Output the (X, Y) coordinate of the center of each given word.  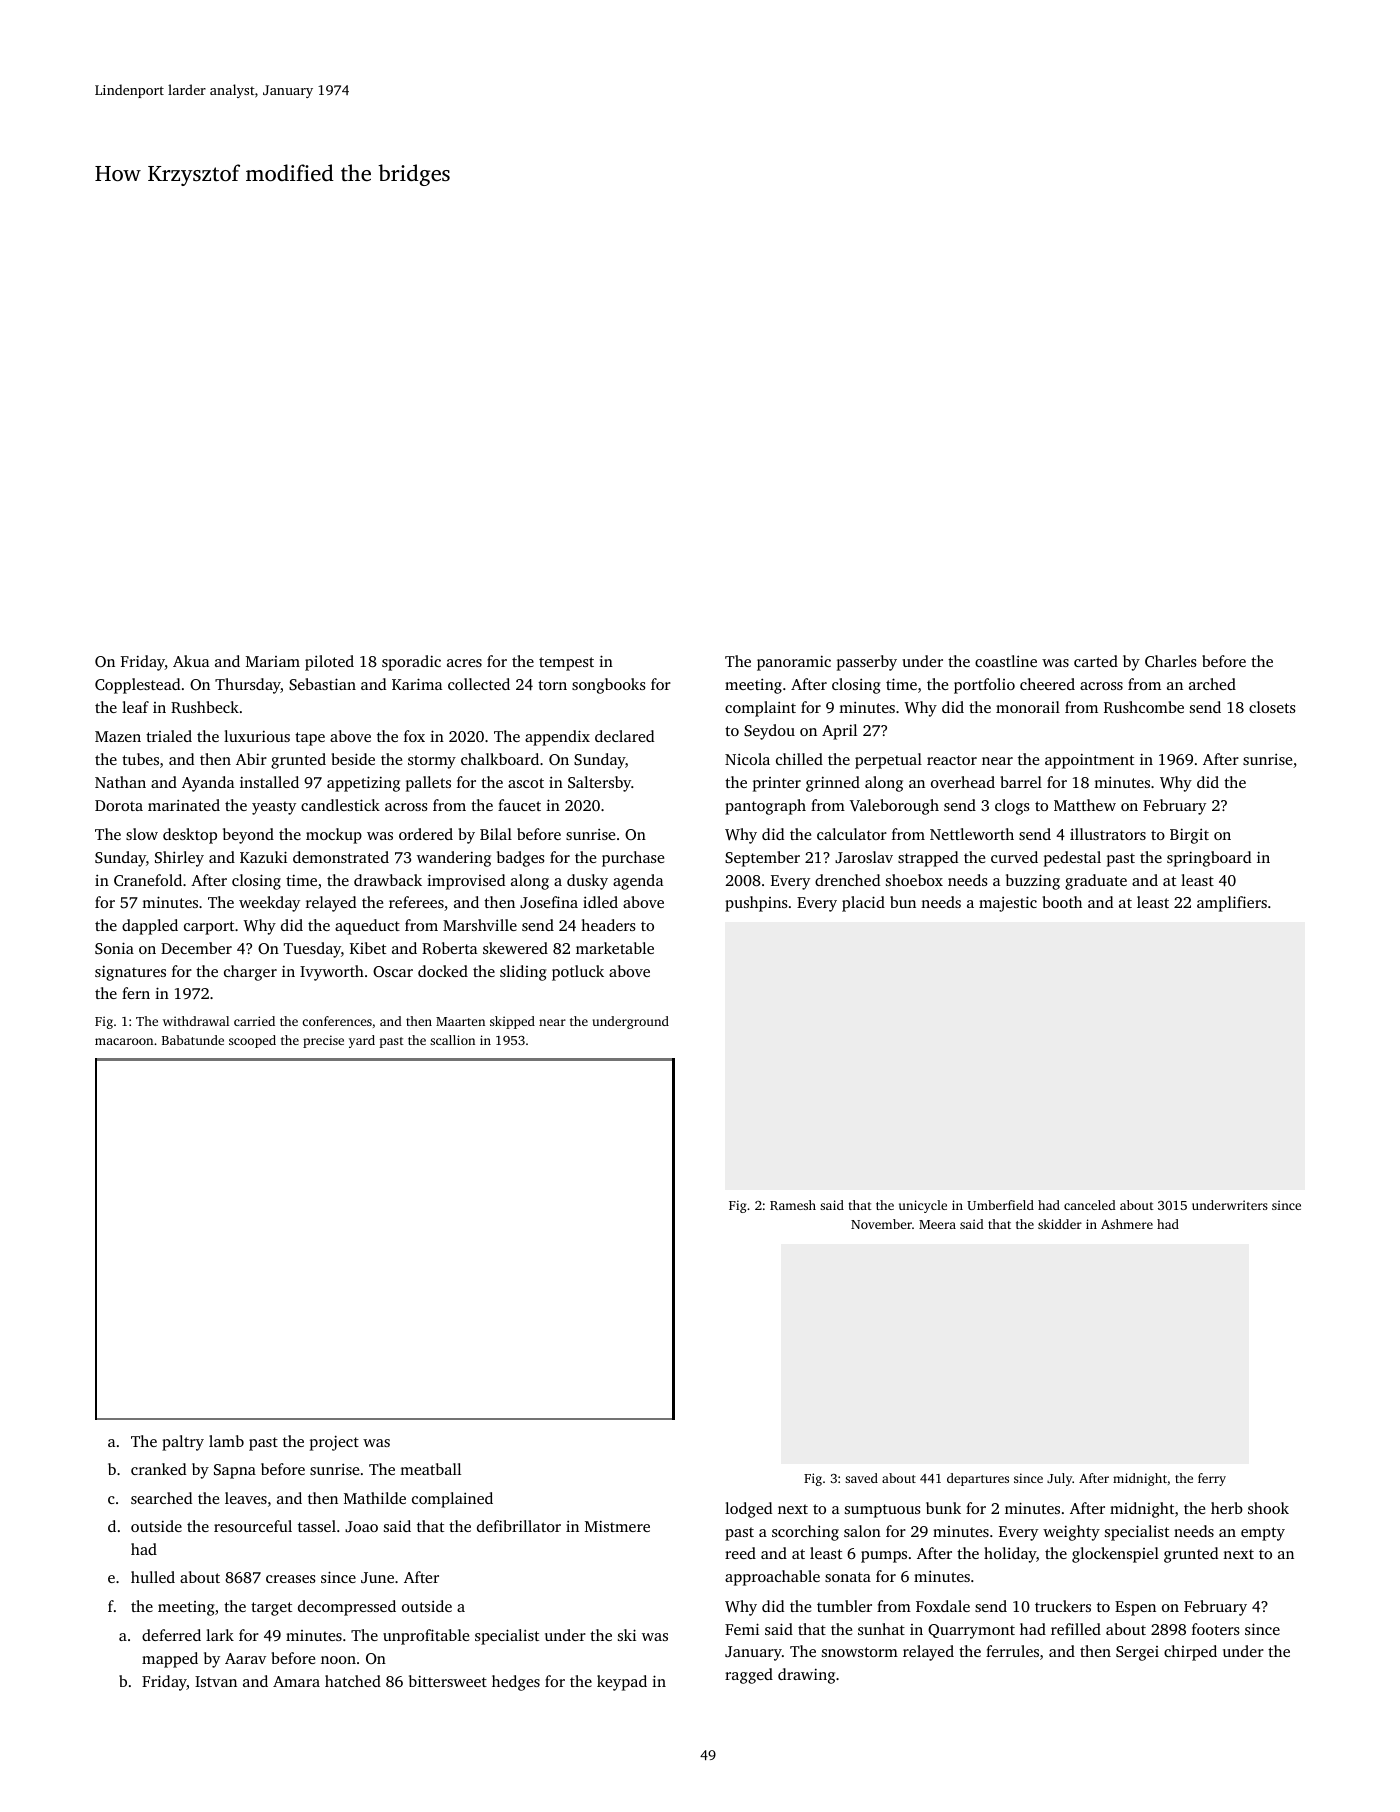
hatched (353, 1681)
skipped (512, 1022)
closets (1272, 707)
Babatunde (193, 1040)
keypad (622, 1683)
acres (464, 663)
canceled (1090, 1205)
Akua (191, 661)
